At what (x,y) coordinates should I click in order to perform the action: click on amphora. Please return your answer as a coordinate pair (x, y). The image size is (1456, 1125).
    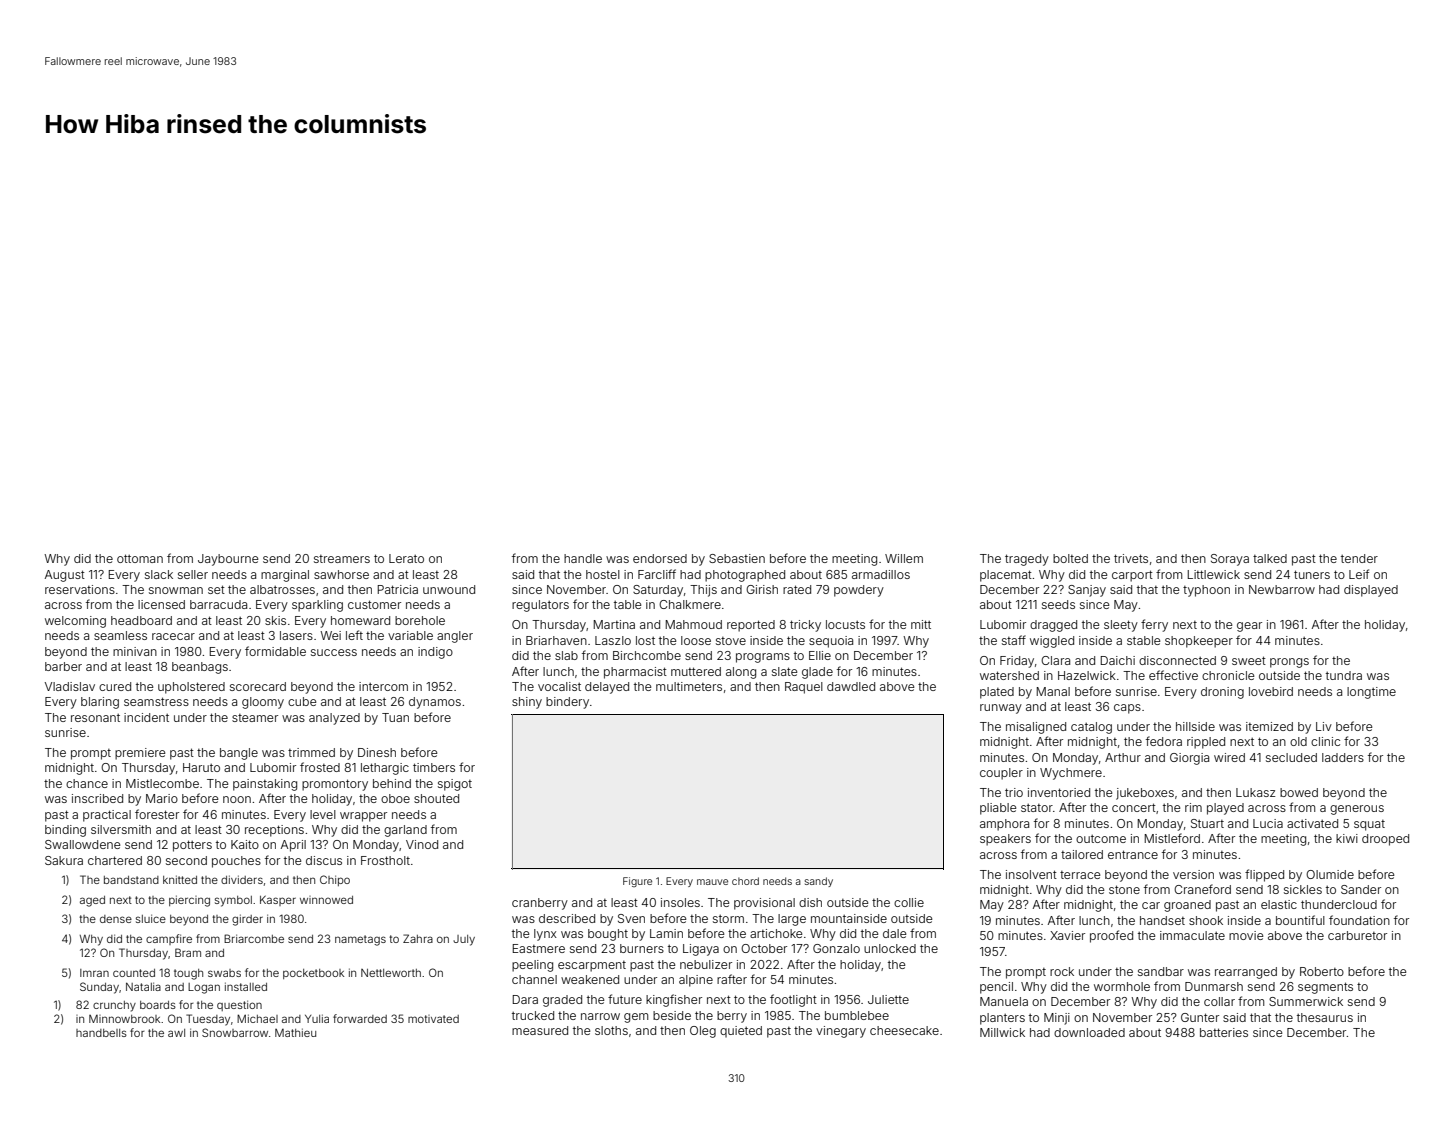
    Looking at the image, I should click on (1004, 825).
